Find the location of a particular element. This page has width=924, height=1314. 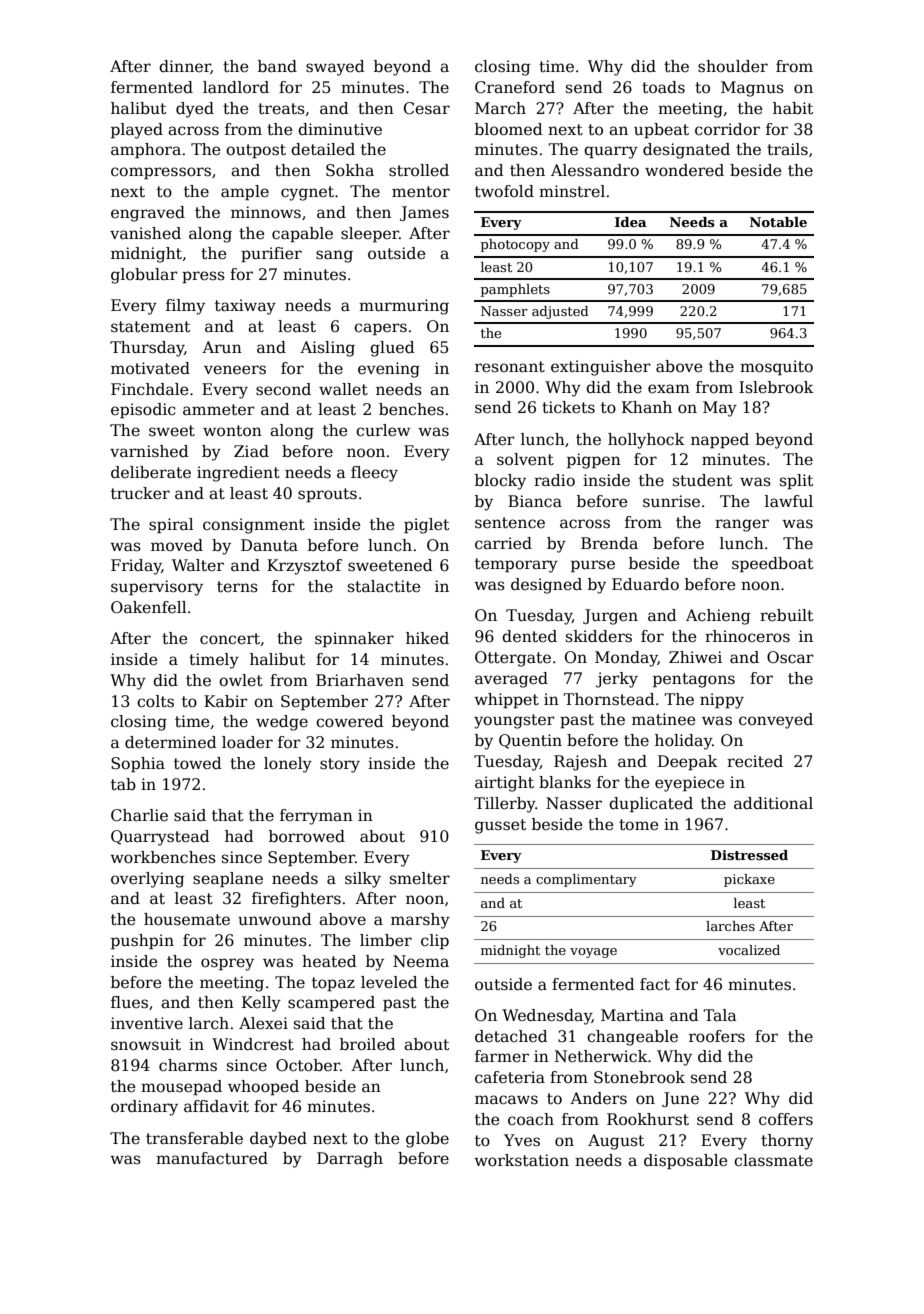

dinner is located at coordinates (185, 67).
